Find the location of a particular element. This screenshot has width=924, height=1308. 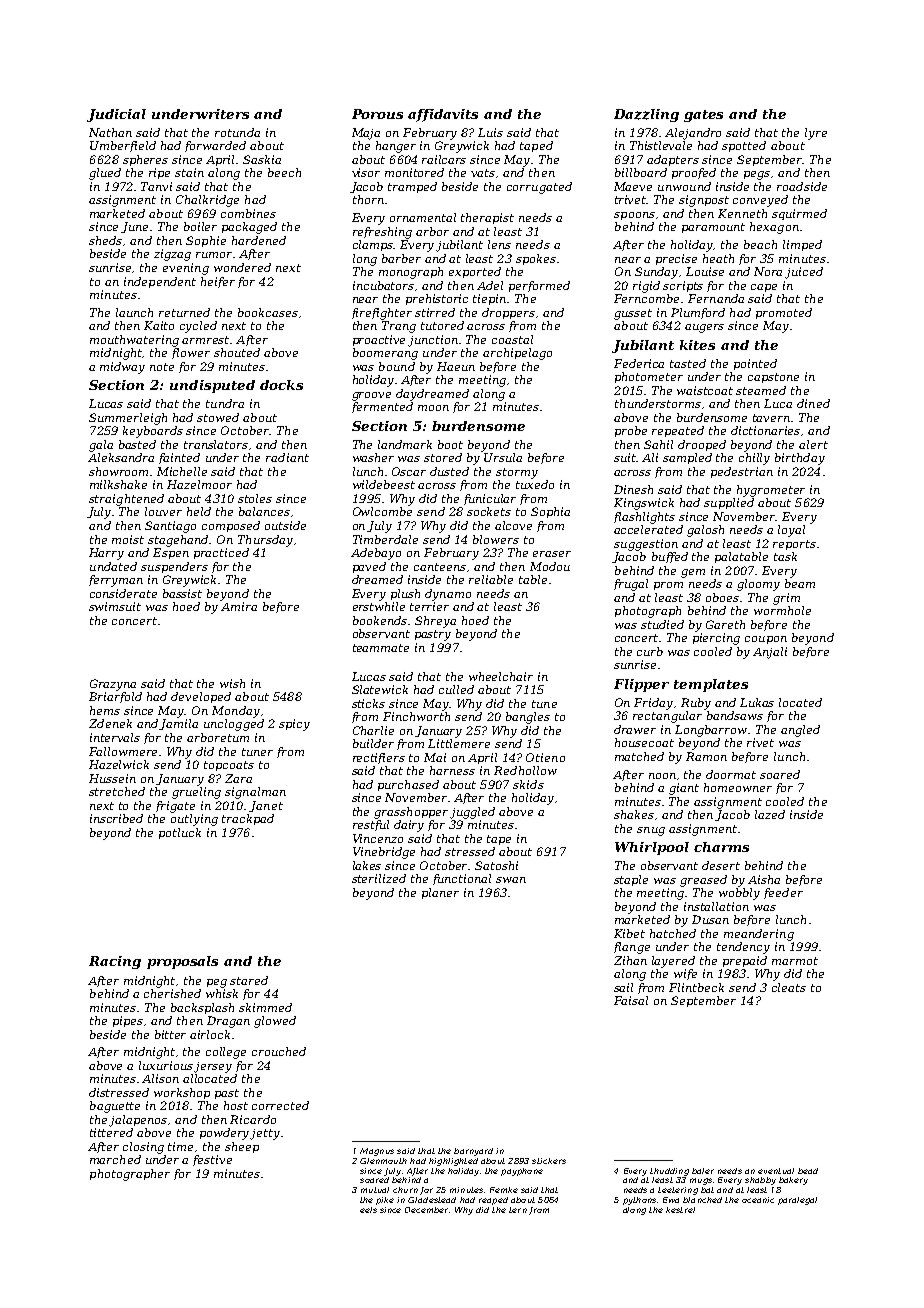

Judicial is located at coordinates (116, 115).
